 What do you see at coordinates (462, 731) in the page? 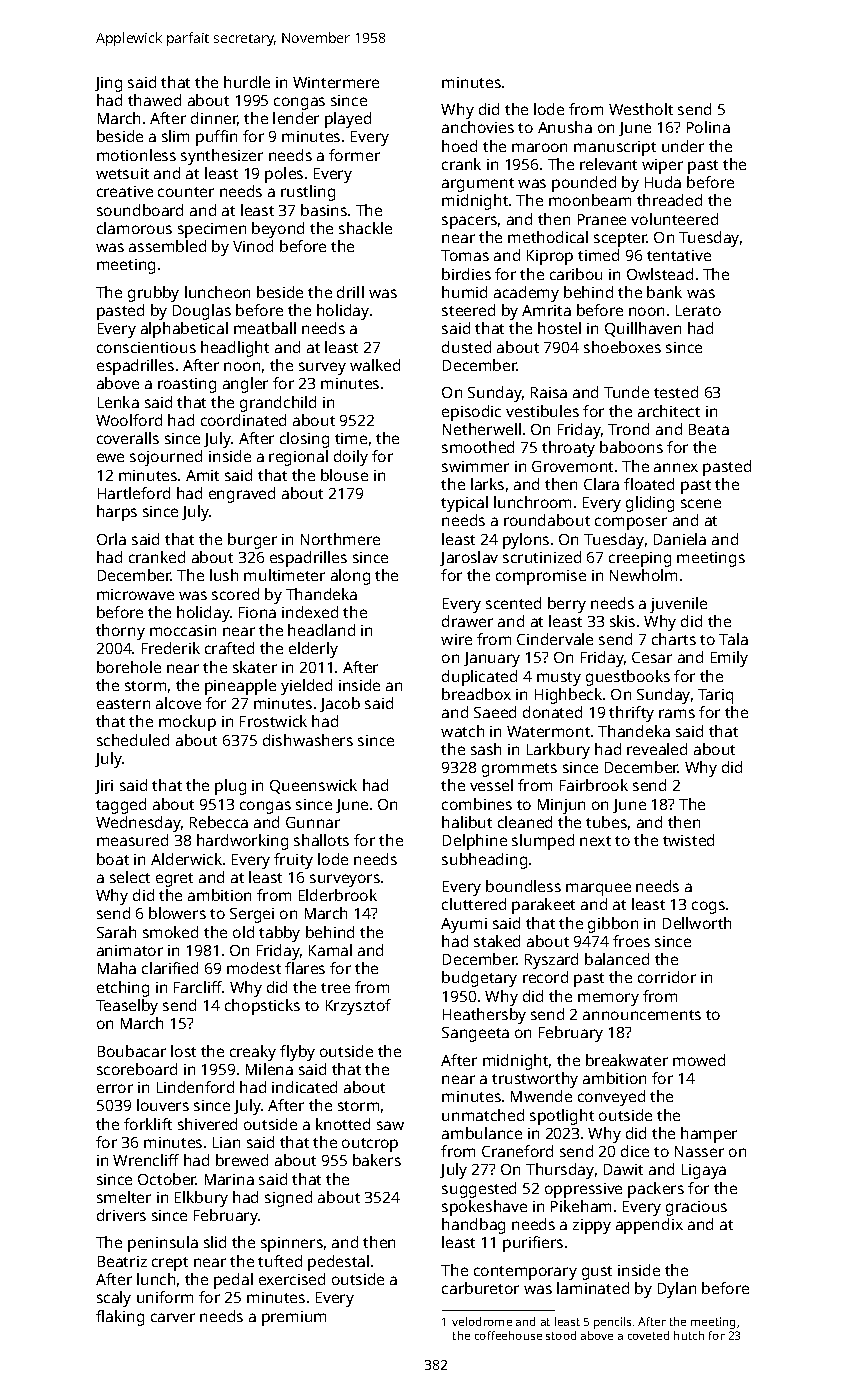
I see `watch` at bounding box center [462, 731].
